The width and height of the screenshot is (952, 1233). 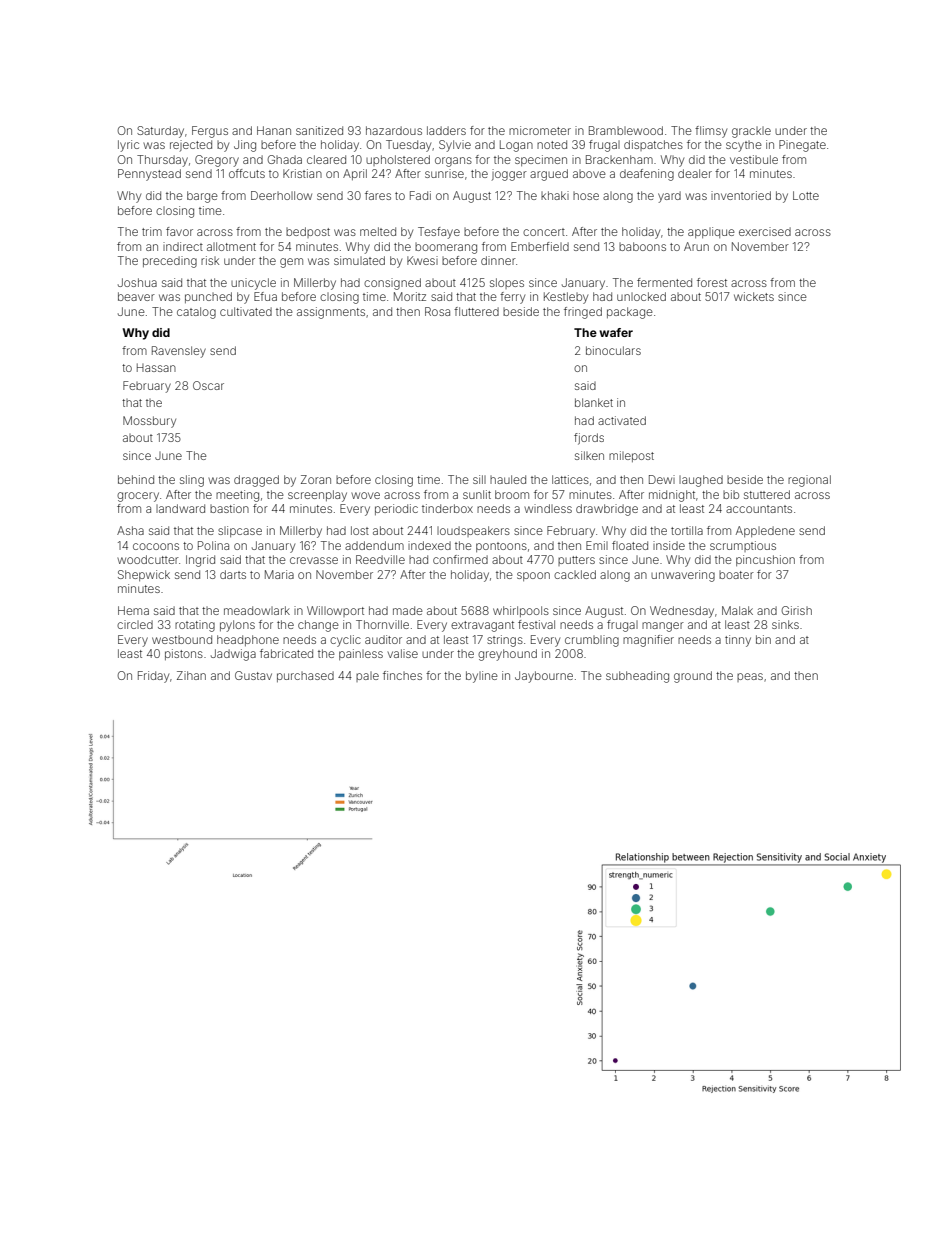 What do you see at coordinates (410, 296) in the screenshot?
I see `Moritz` at bounding box center [410, 296].
